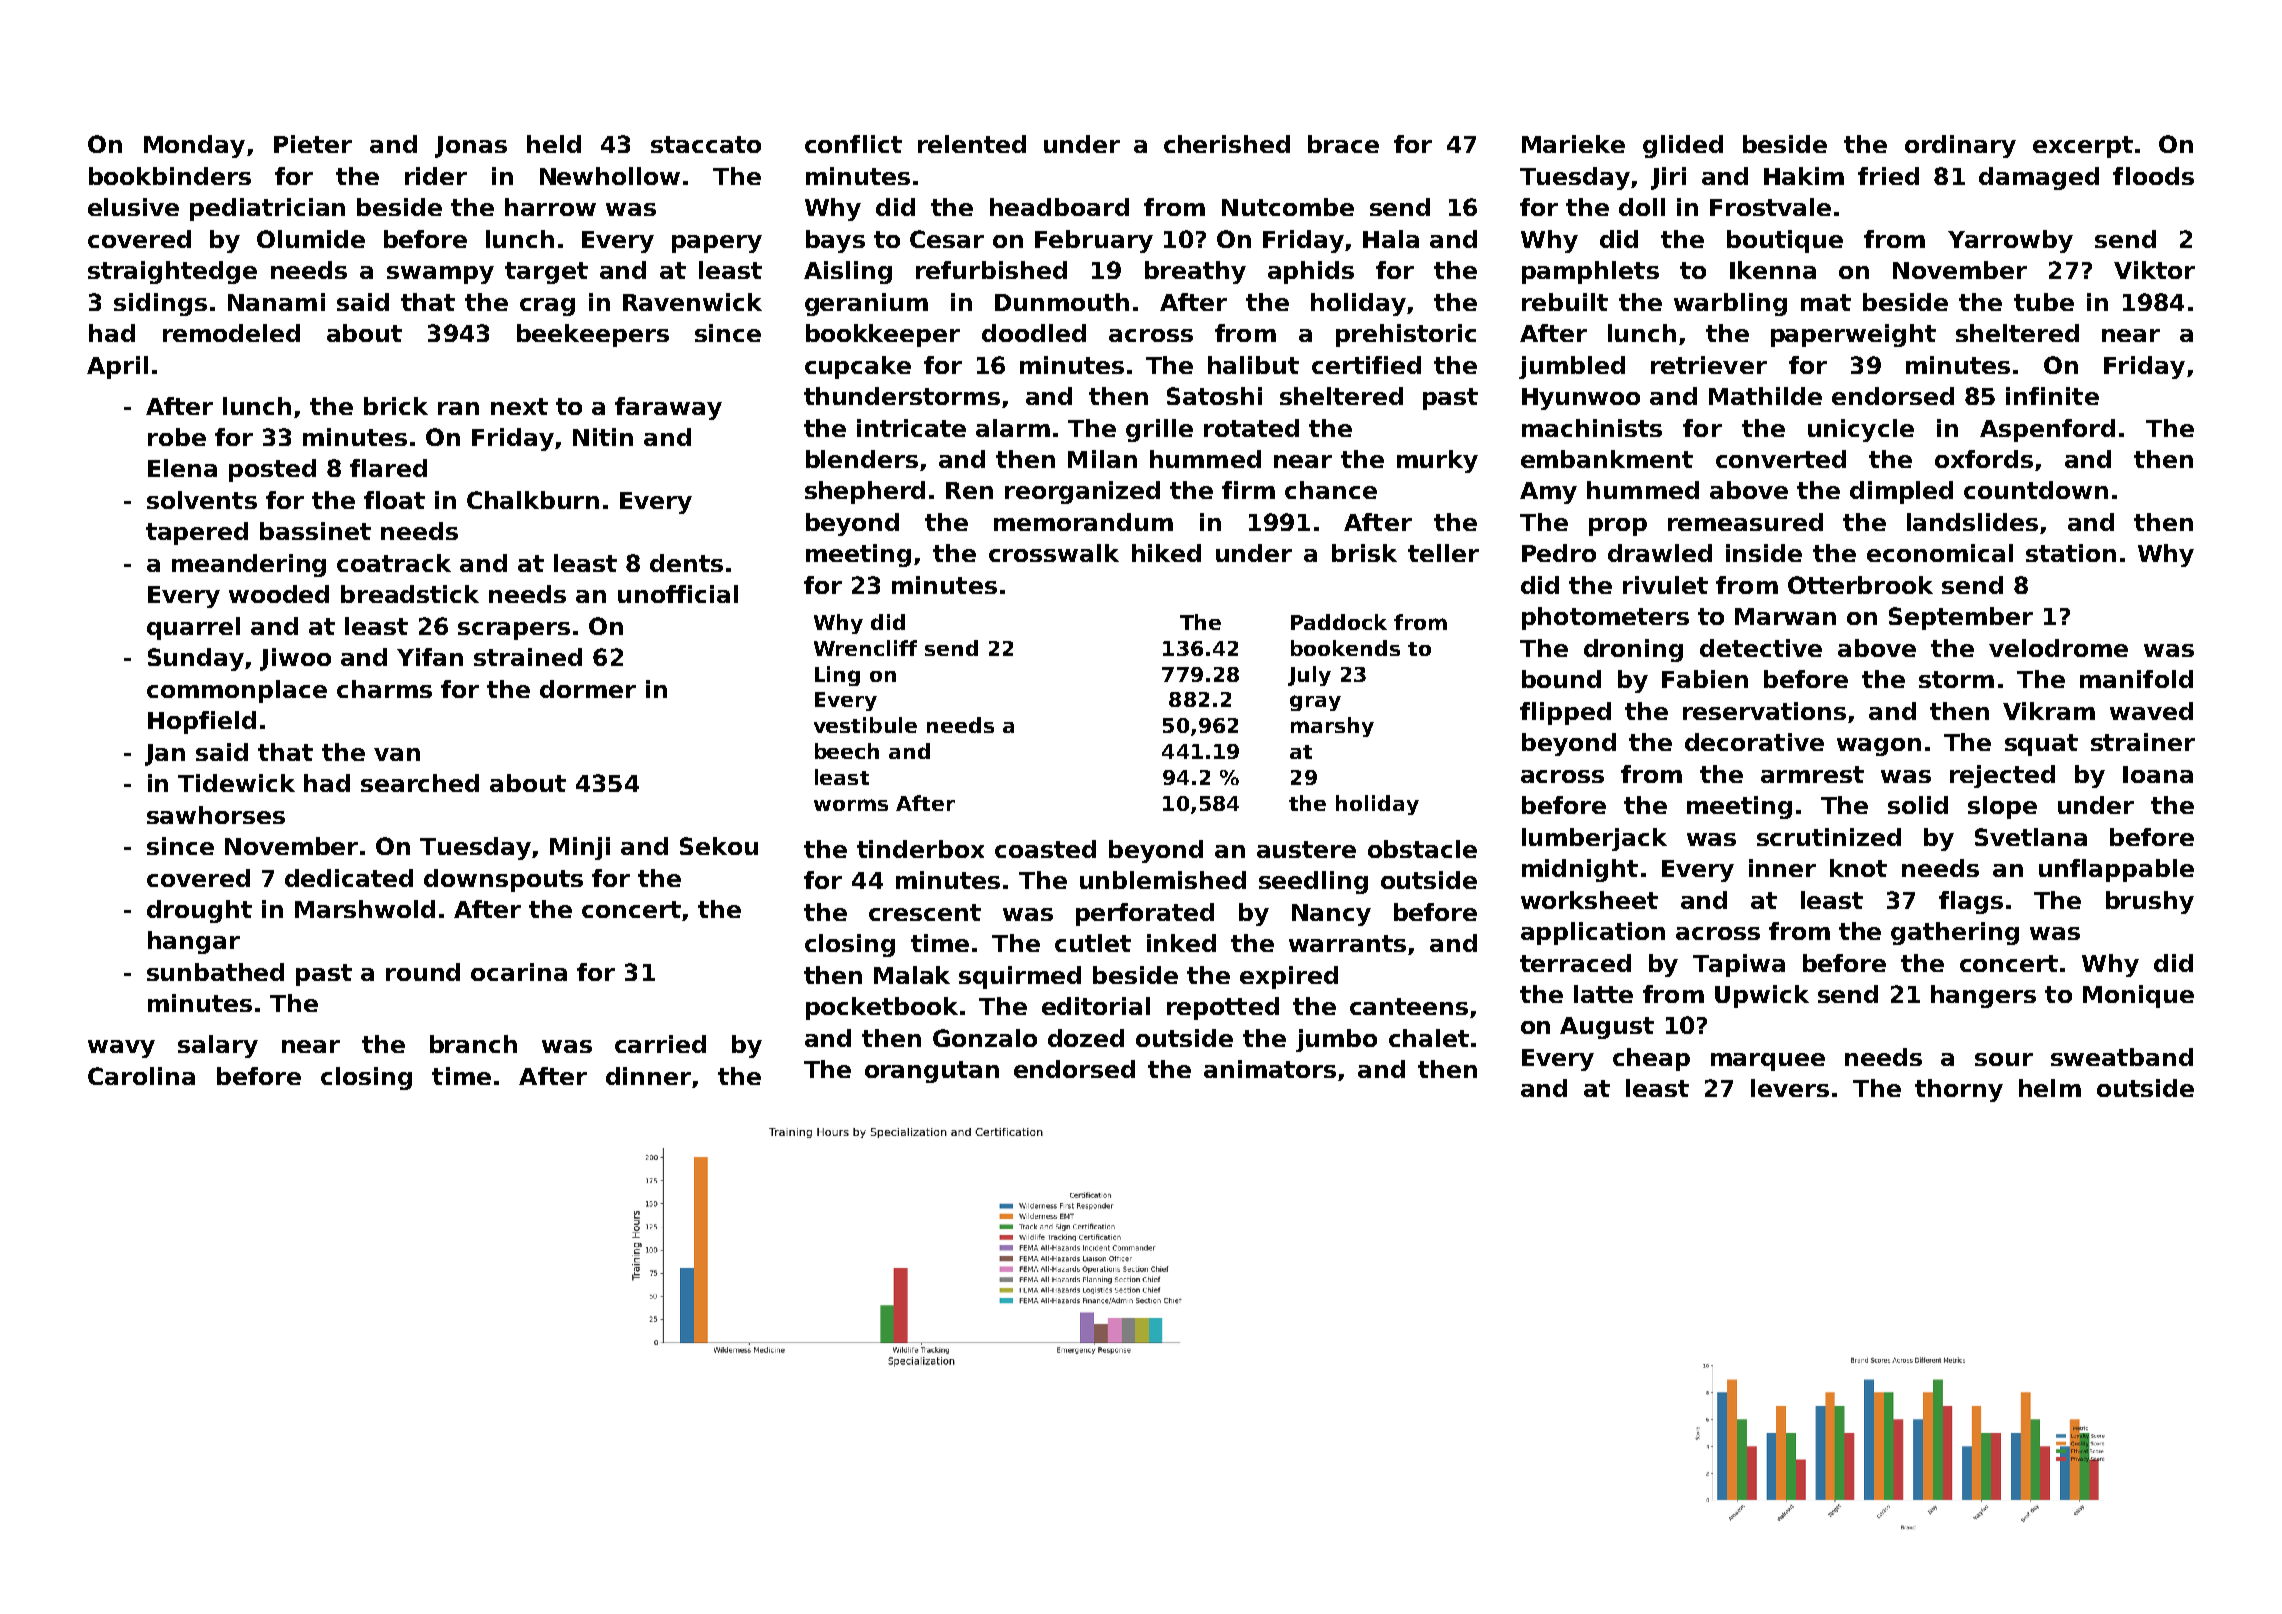 The width and height of the screenshot is (2282, 1614). Describe the element at coordinates (1102, 459) in the screenshot. I see `Milan` at that location.
